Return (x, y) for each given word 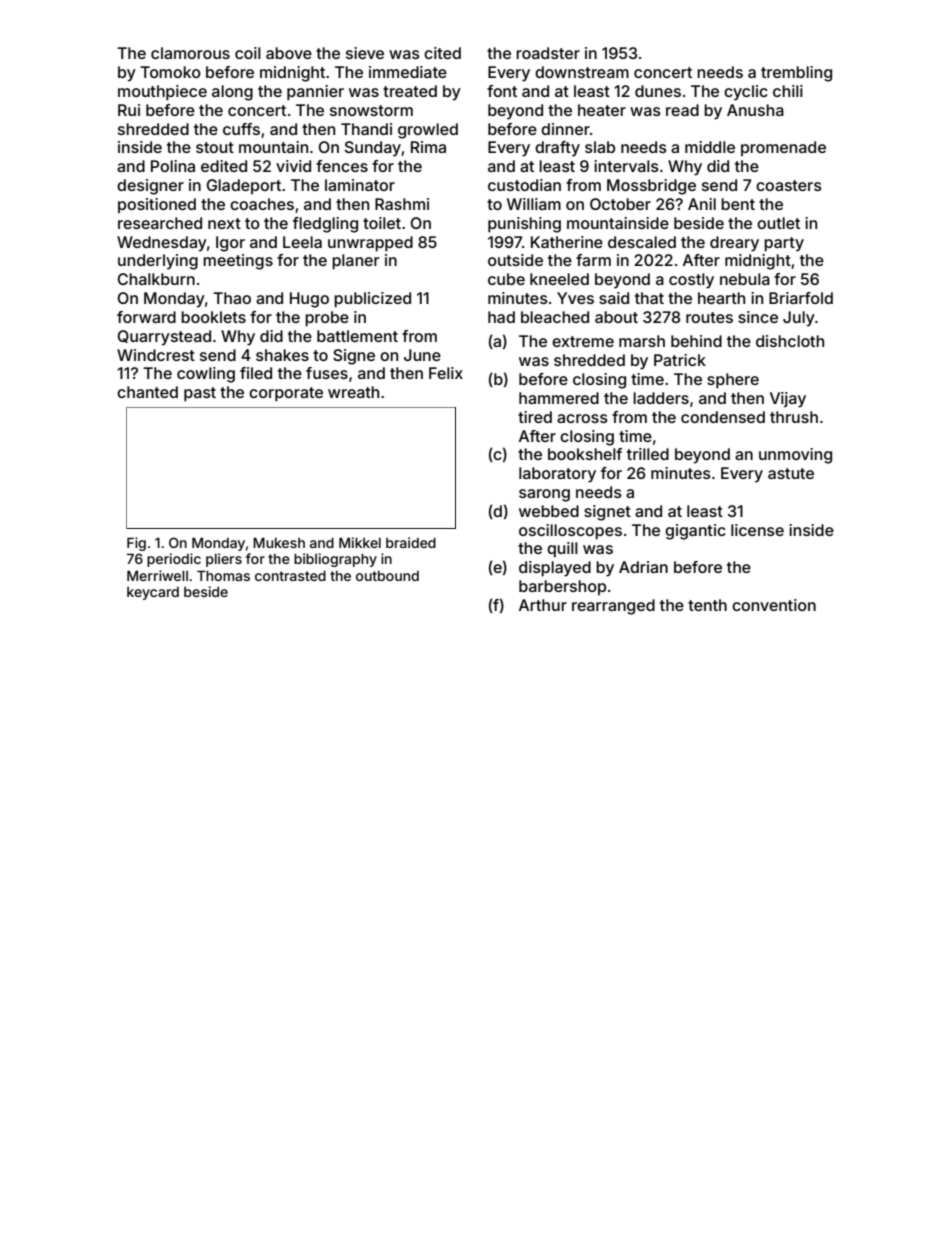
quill (562, 550)
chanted (147, 392)
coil (248, 53)
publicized (372, 300)
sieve (365, 53)
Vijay (788, 400)
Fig (136, 544)
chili (788, 91)
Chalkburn (156, 279)
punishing (524, 225)
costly (691, 281)
